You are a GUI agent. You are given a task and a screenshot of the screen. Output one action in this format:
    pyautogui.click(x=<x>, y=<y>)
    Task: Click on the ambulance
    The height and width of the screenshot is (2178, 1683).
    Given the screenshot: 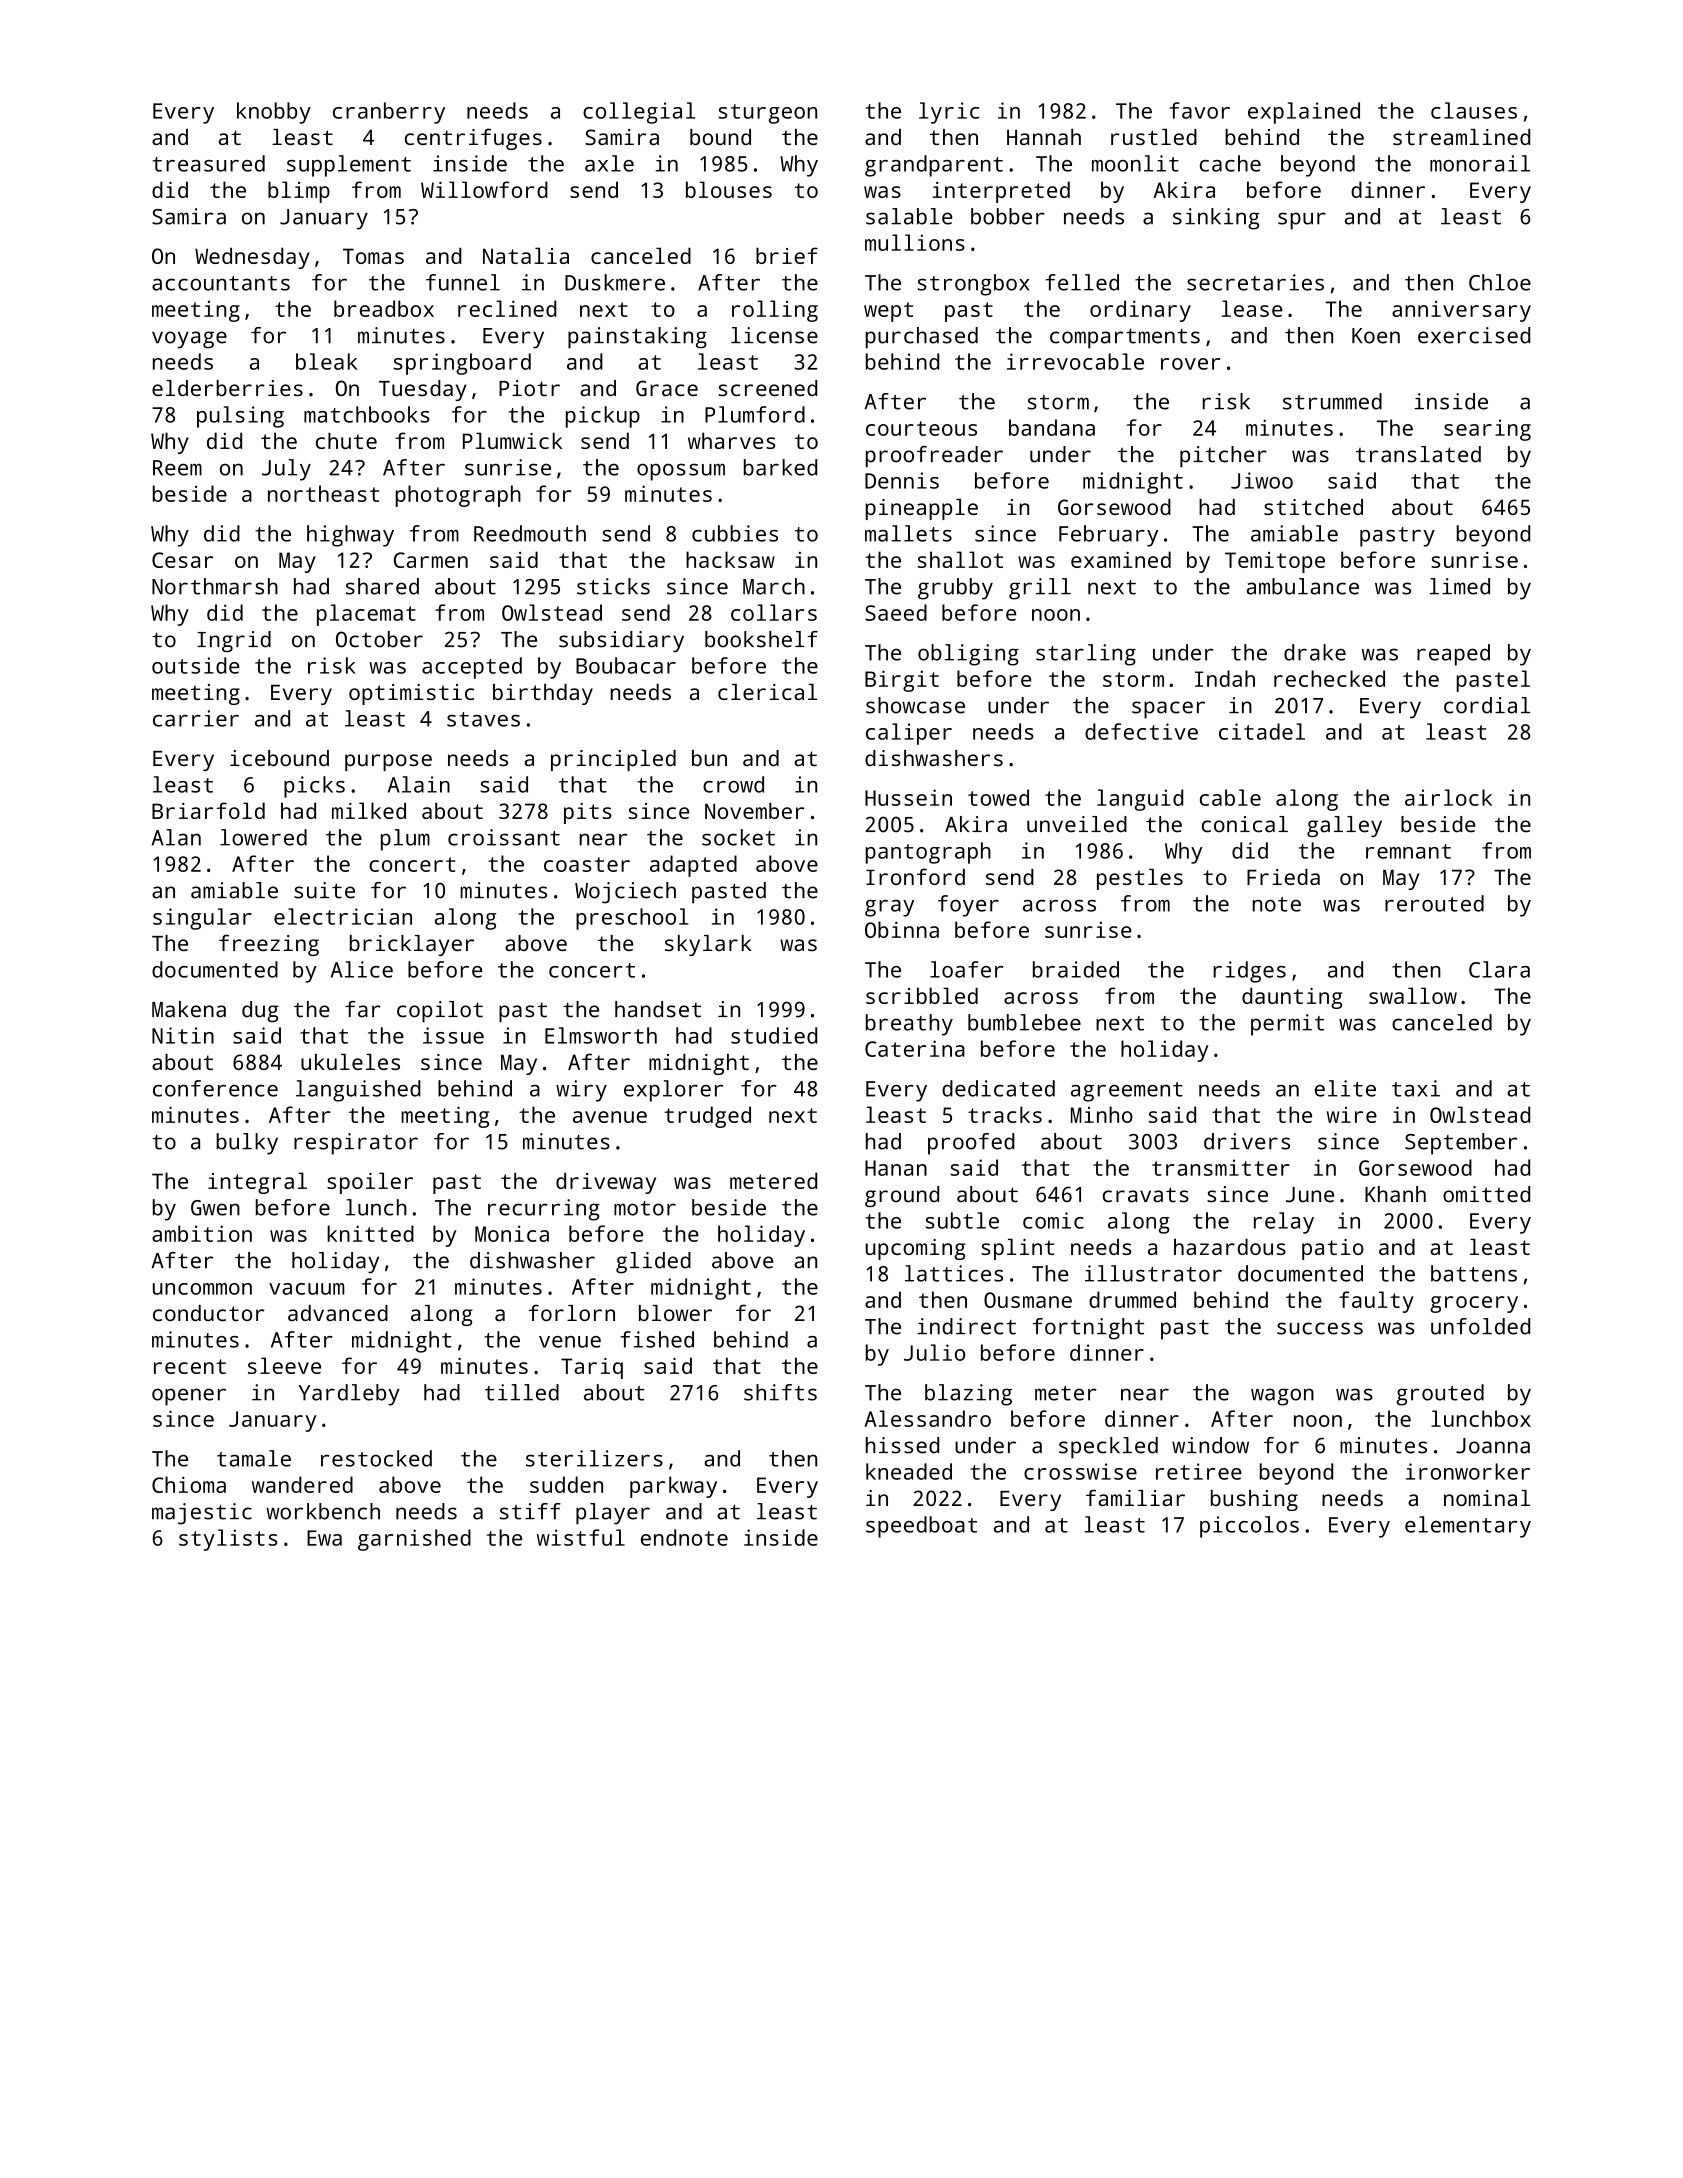 What is the action you would take?
    pyautogui.click(x=1303, y=586)
